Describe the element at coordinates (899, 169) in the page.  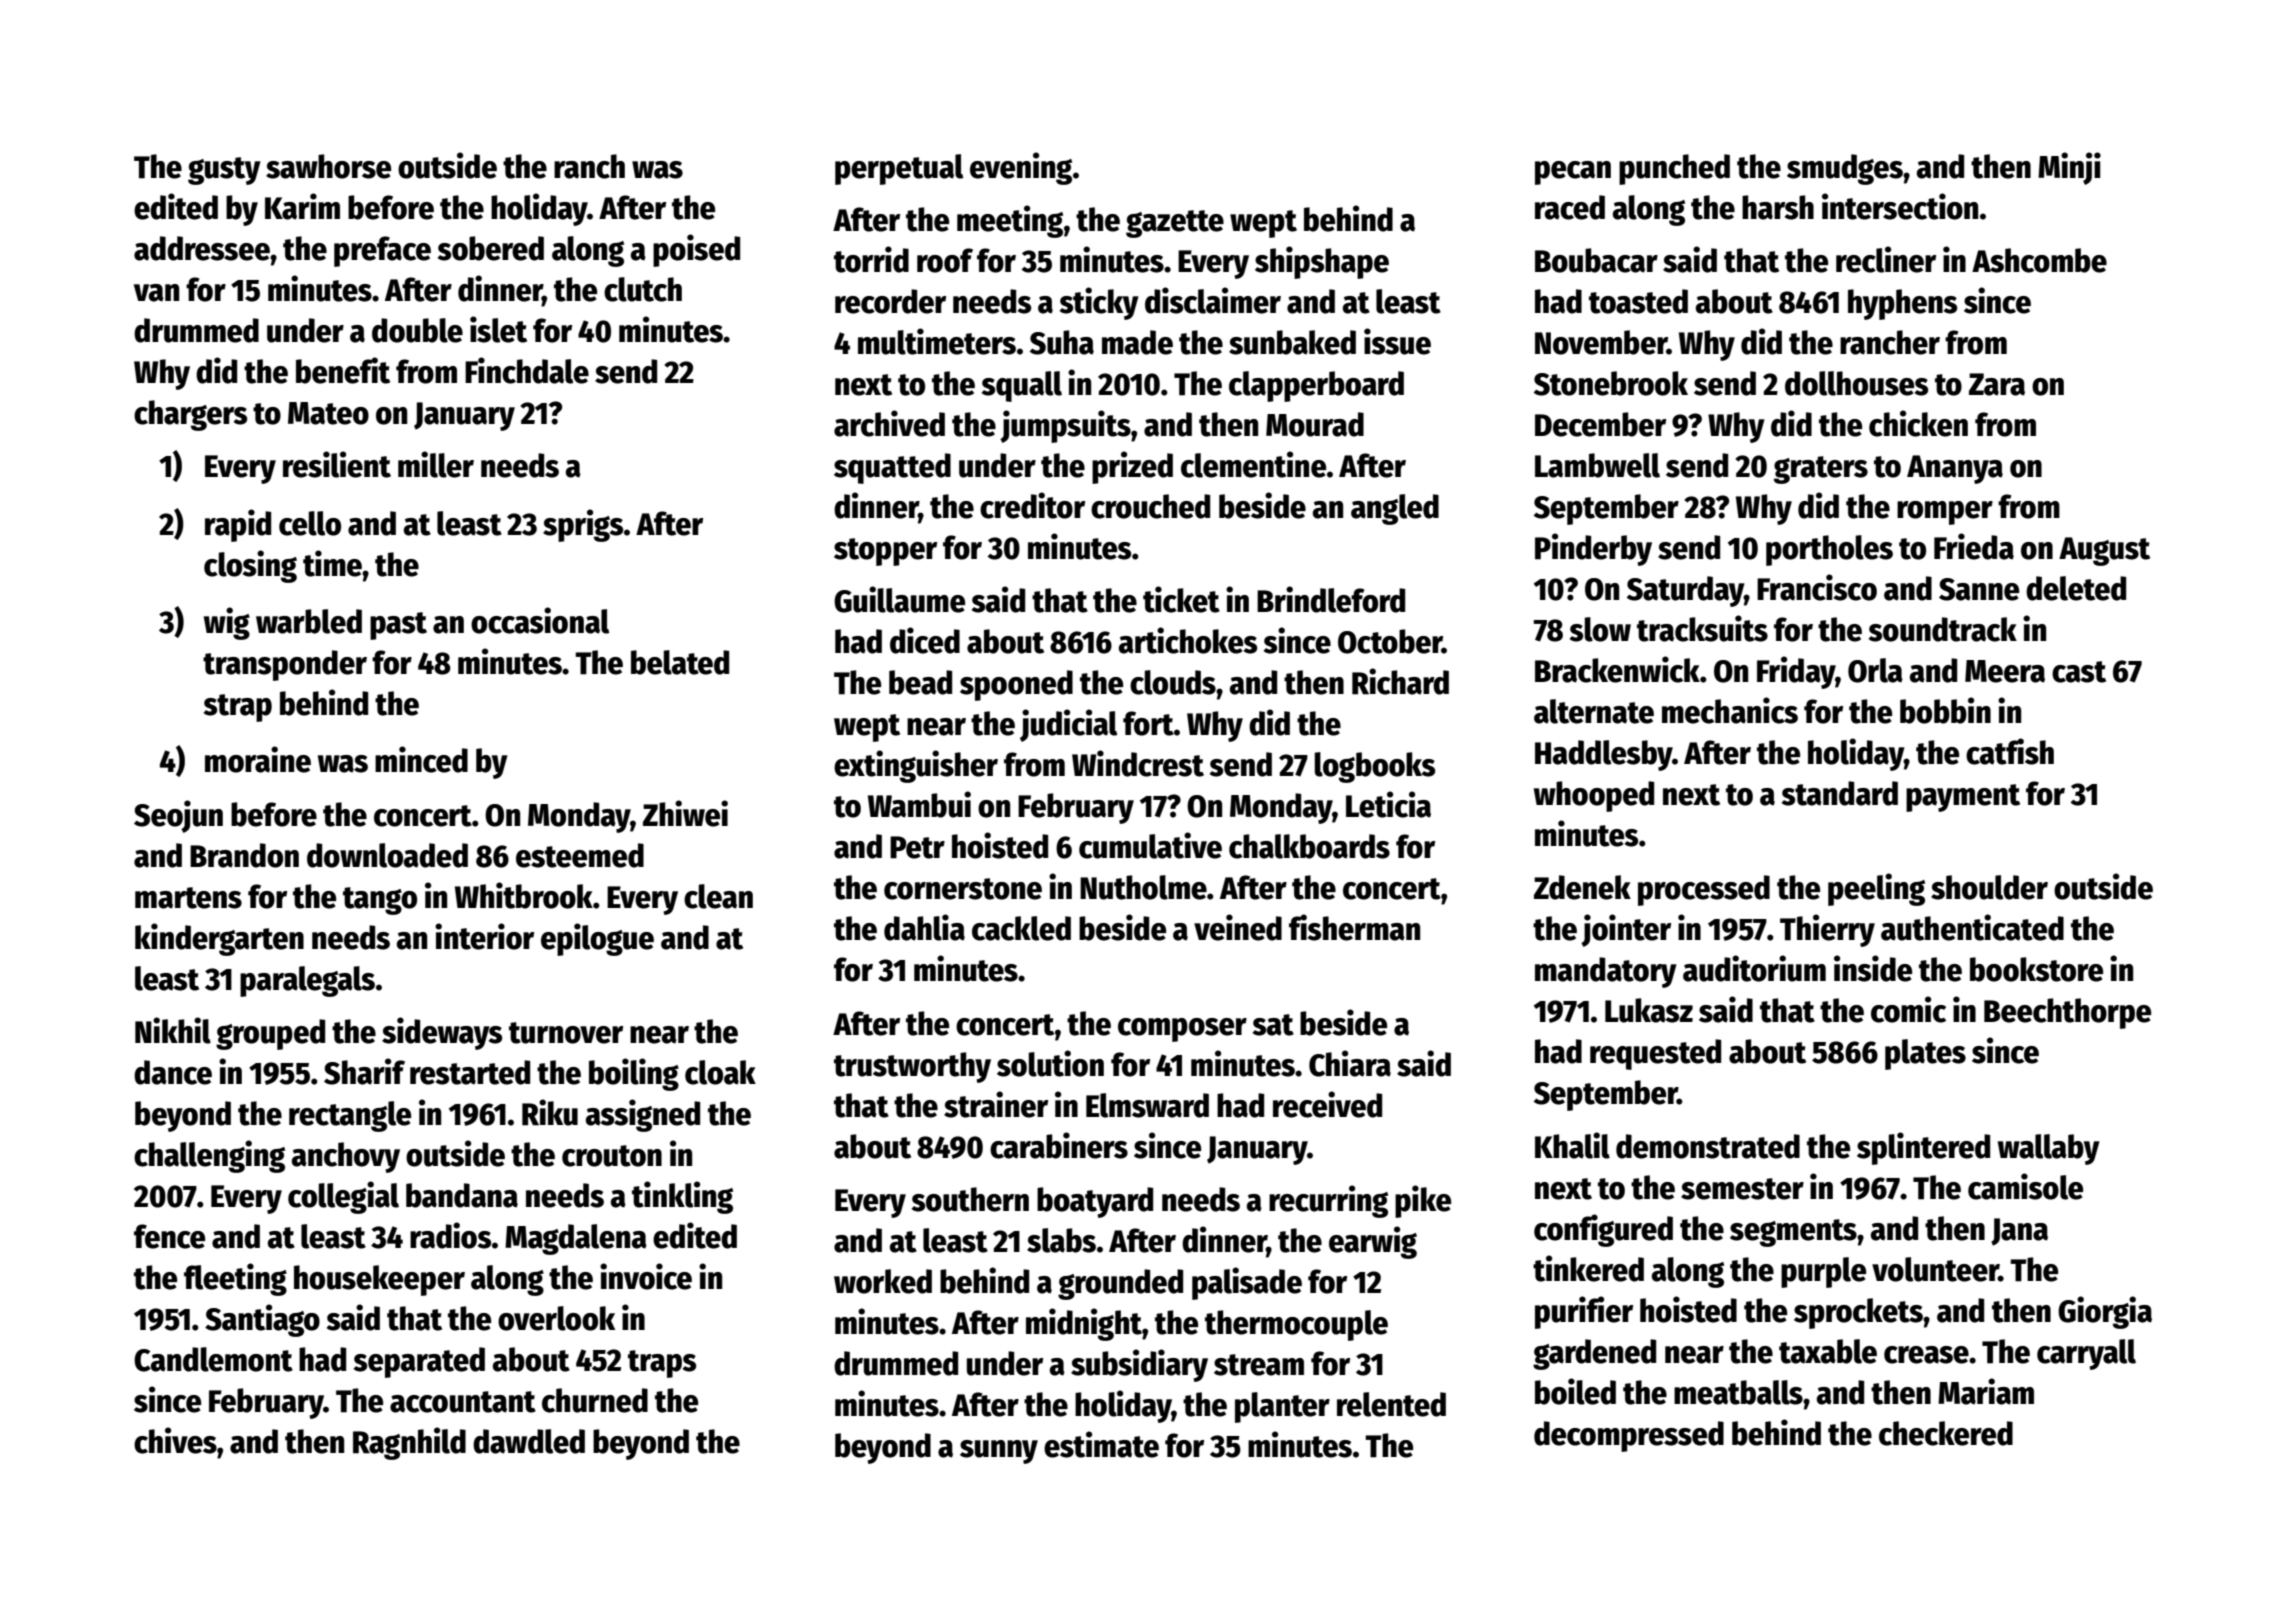
I see `perpetual` at that location.
